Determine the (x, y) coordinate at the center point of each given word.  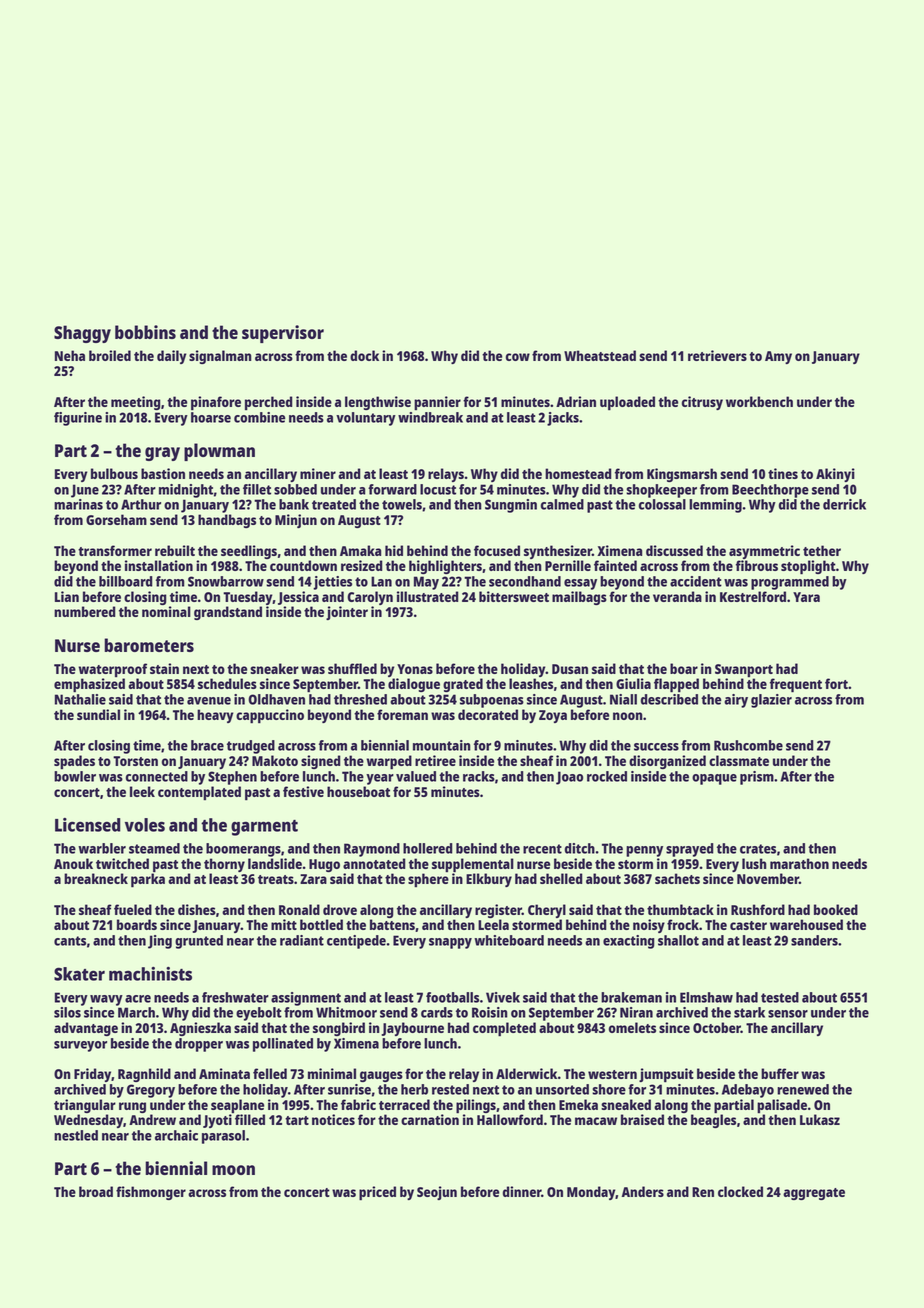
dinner (522, 1191)
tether (822, 550)
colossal (662, 504)
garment (264, 828)
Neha (70, 355)
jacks (563, 419)
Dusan (570, 669)
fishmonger (151, 1193)
